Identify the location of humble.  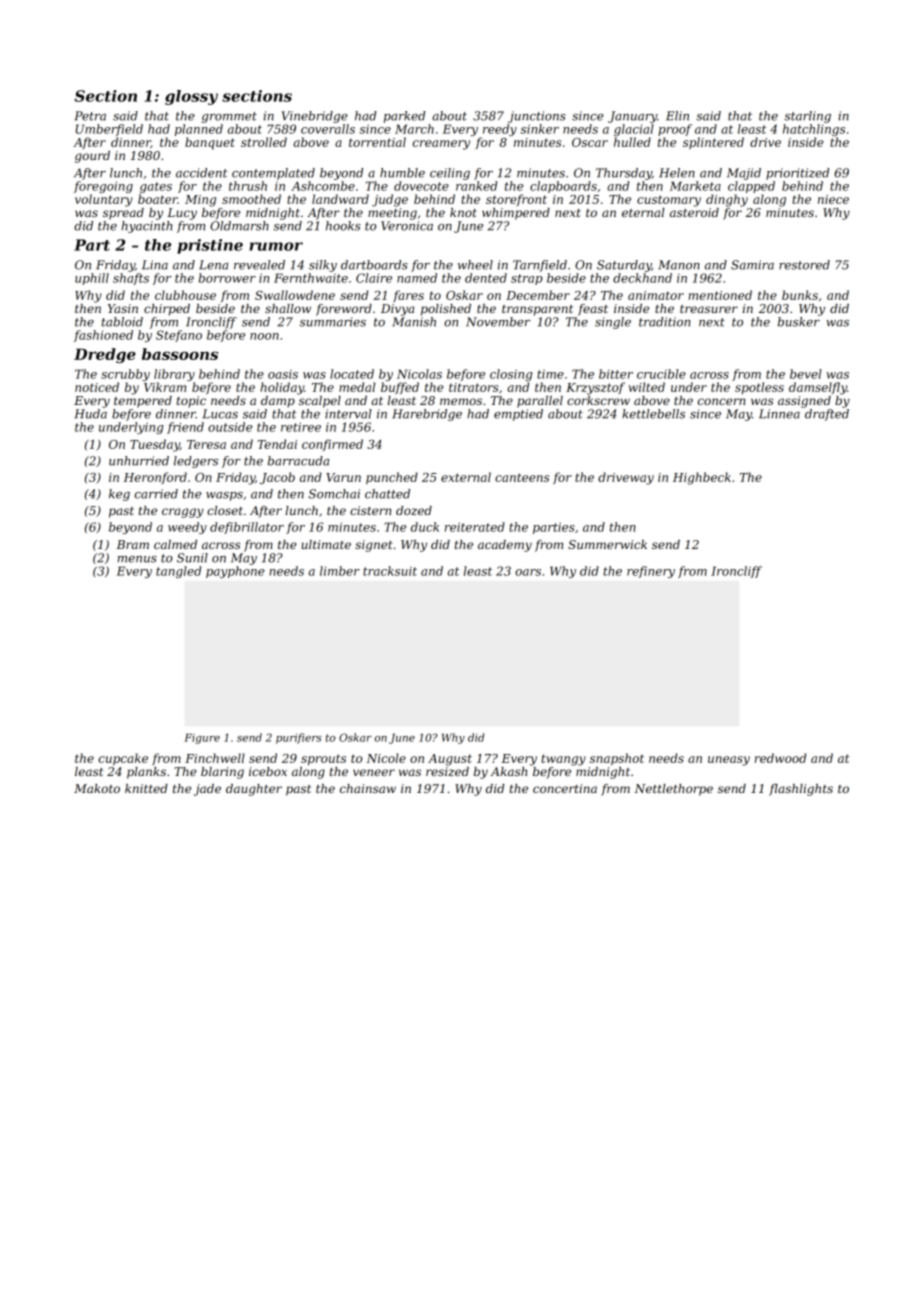
(402, 173).
